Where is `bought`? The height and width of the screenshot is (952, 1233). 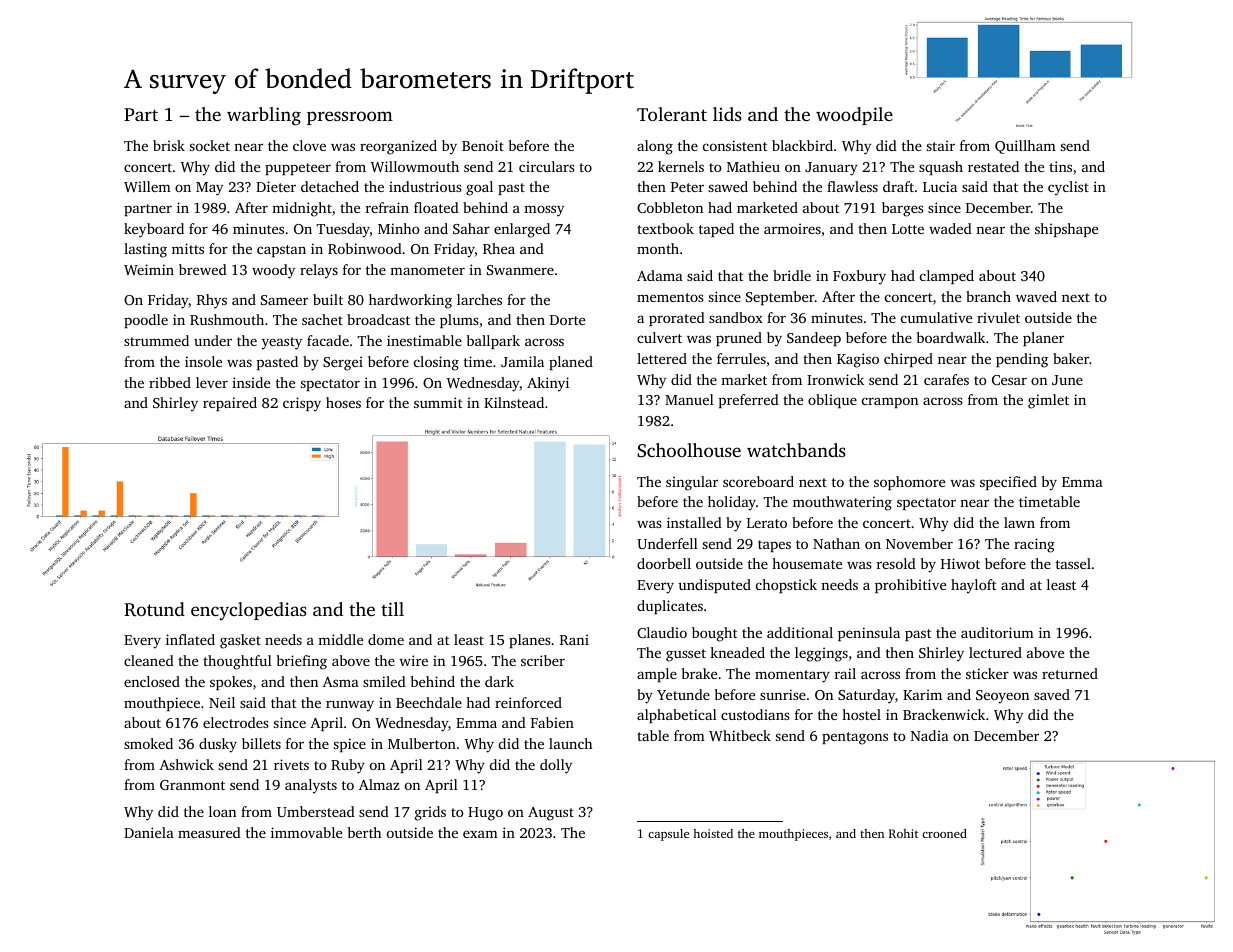
bought is located at coordinates (715, 634).
